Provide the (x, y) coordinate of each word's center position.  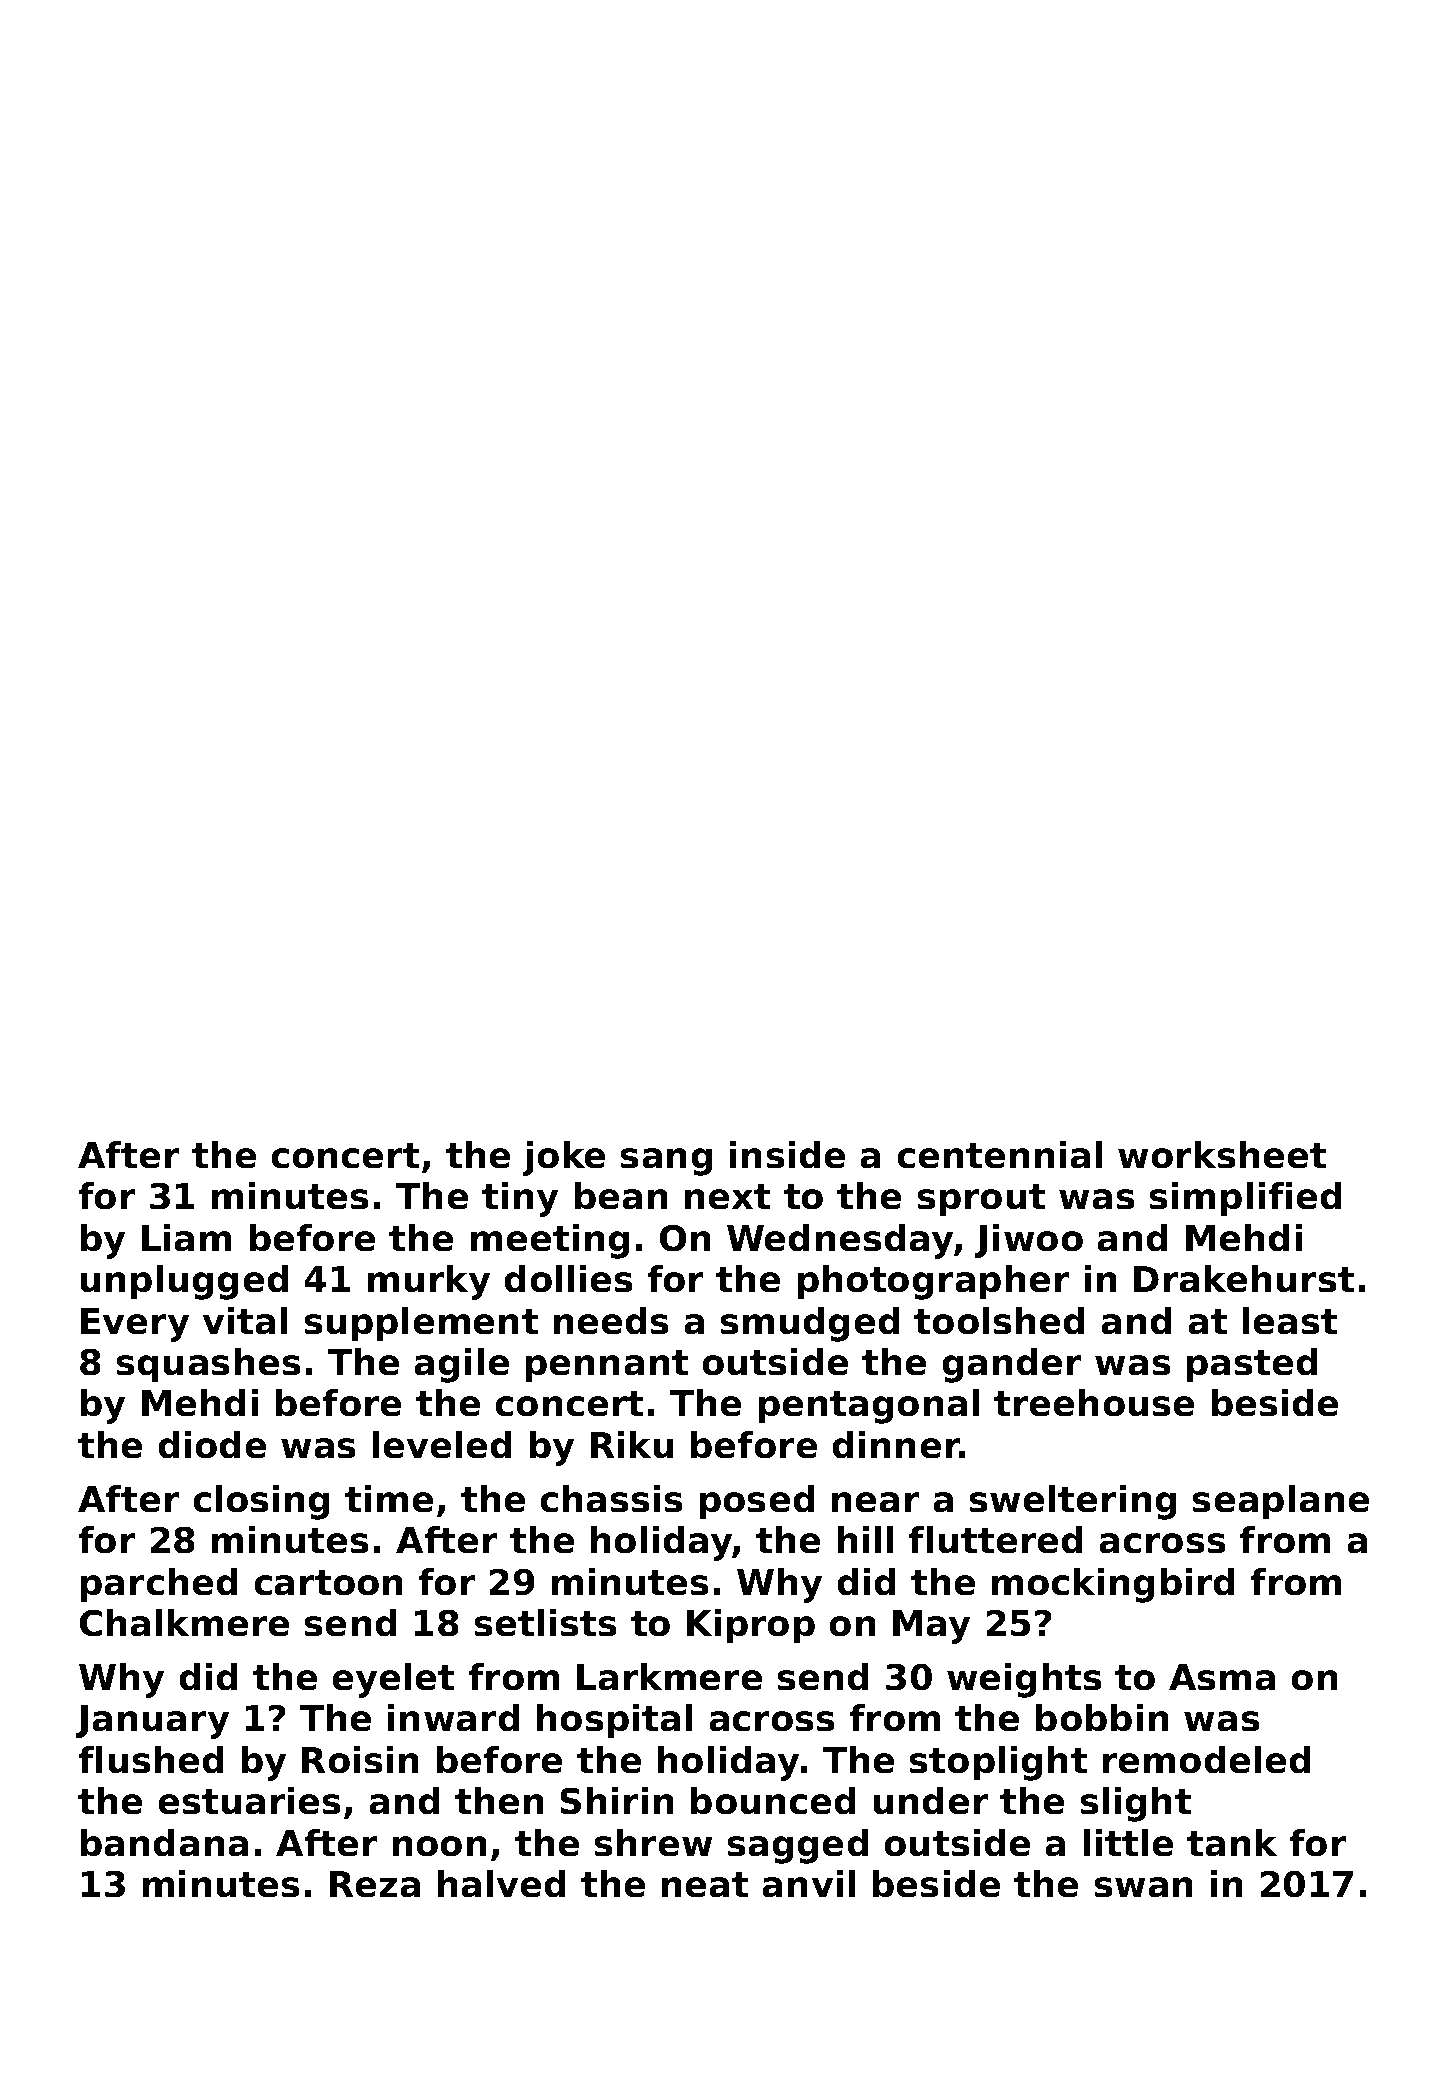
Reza (375, 1884)
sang (667, 1162)
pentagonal (869, 1406)
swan (1144, 1887)
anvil (808, 1884)
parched (159, 1585)
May (931, 1627)
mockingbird (1113, 1585)
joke (564, 1158)
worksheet (1222, 1155)
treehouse (1094, 1403)
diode (212, 1445)
